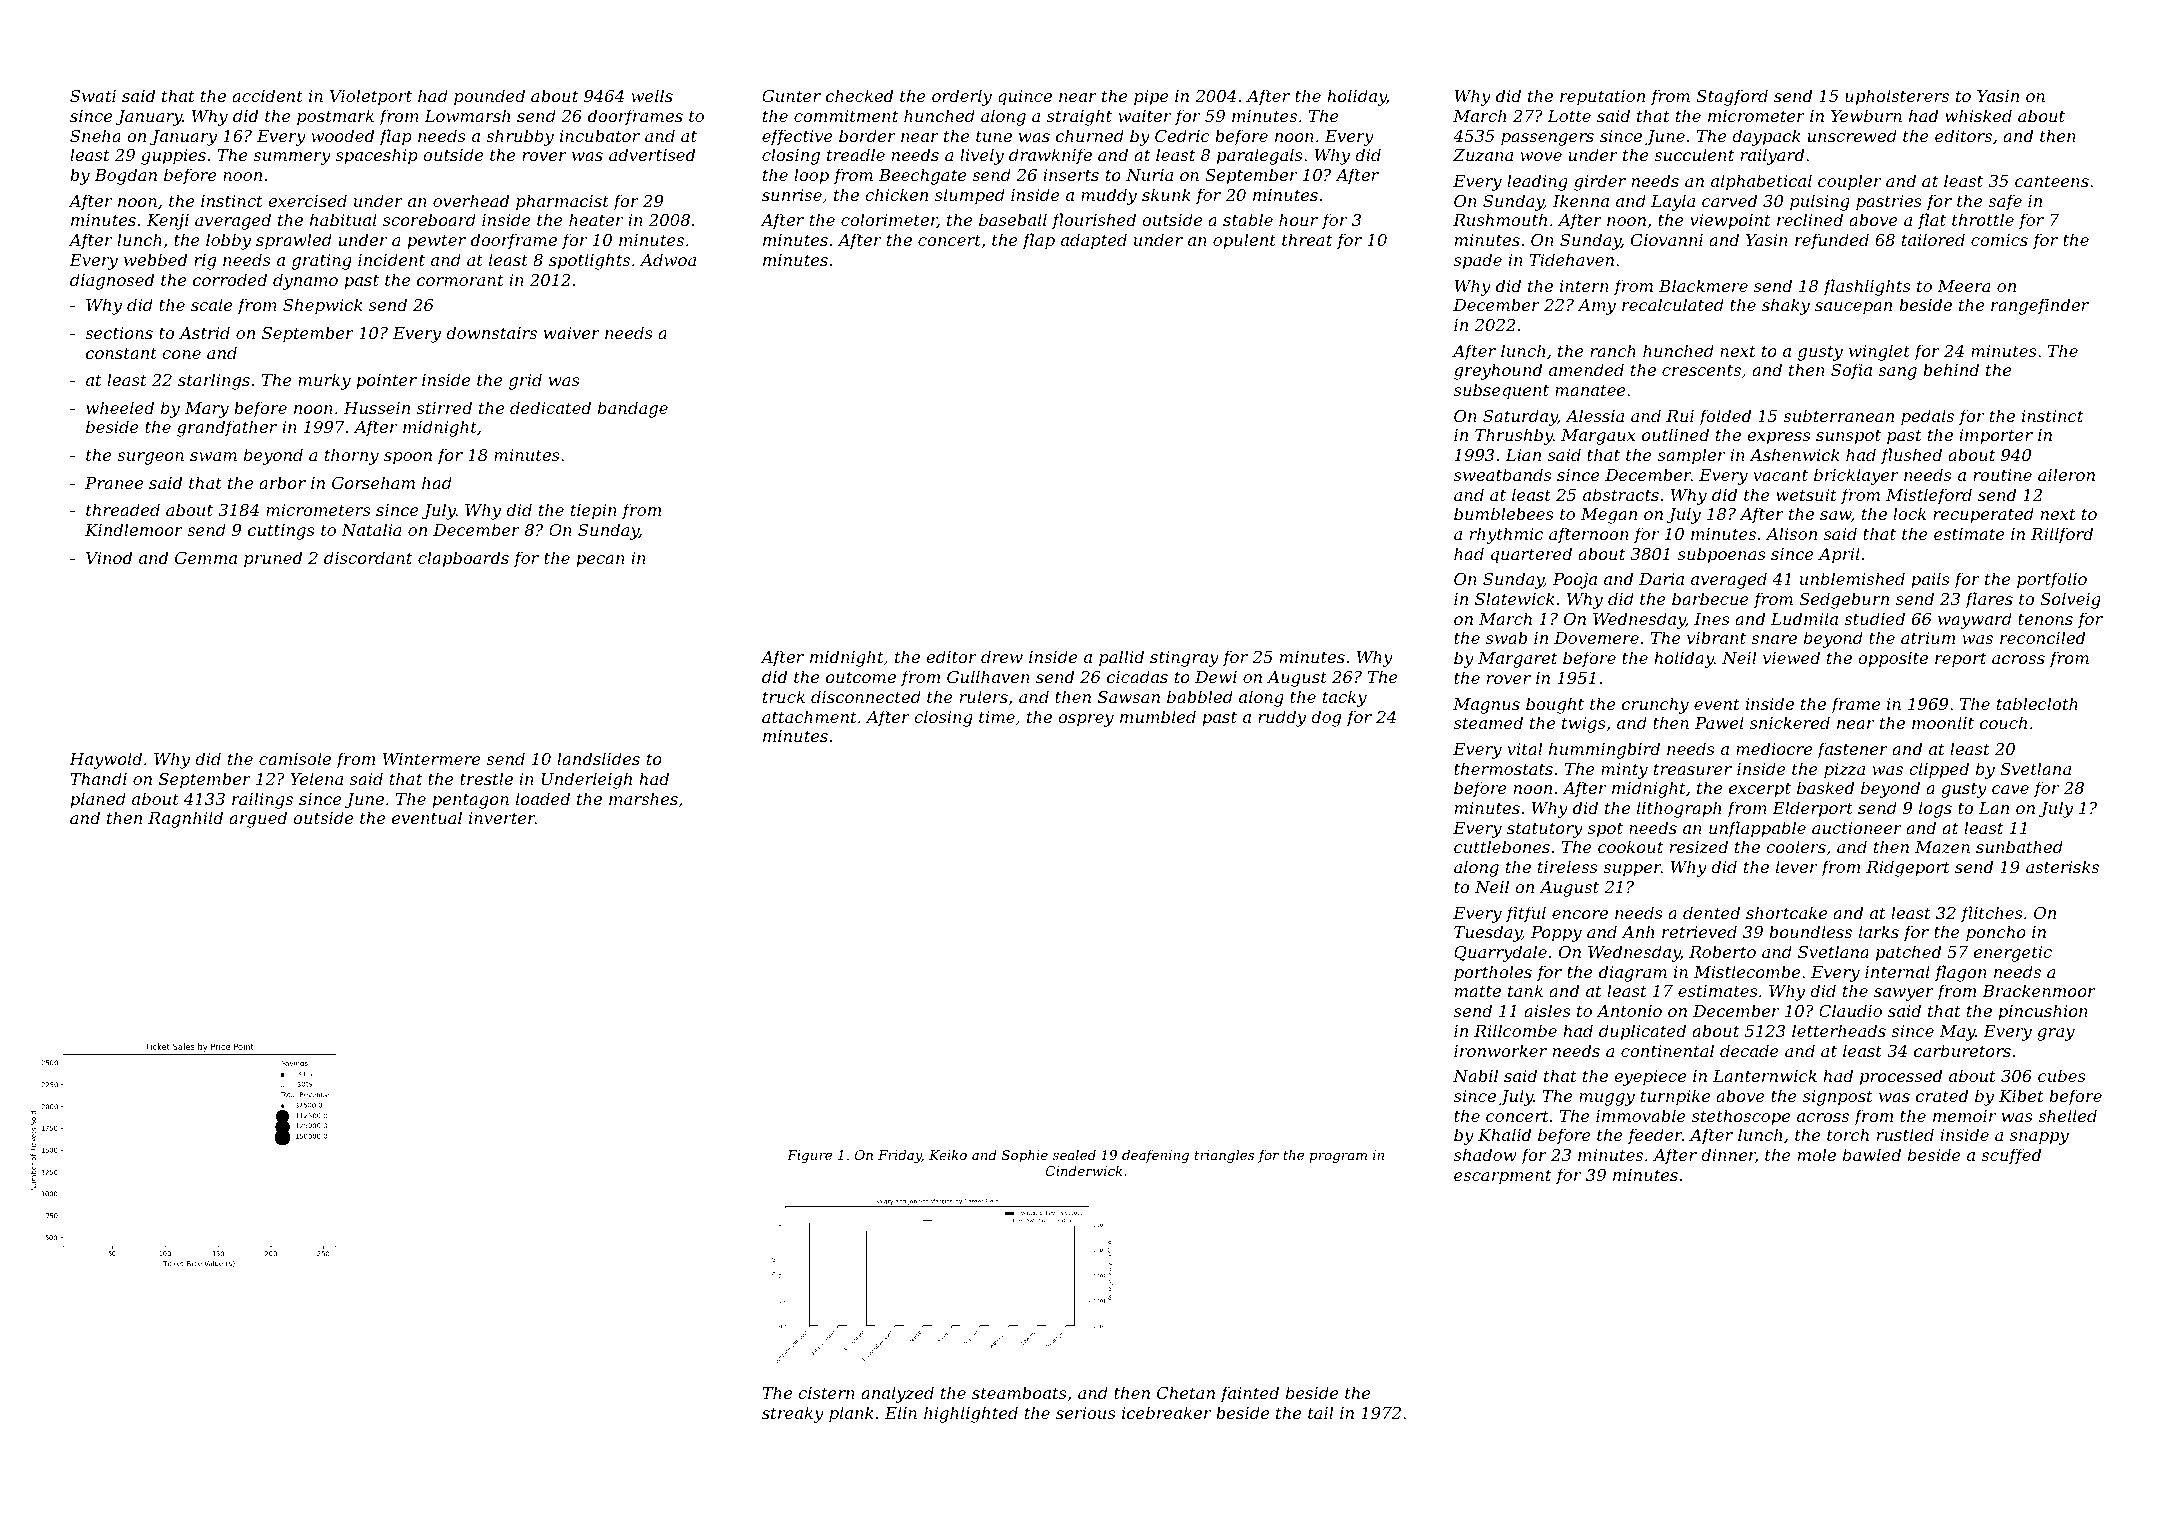 This page has height=1537, width=2173. I want to click on Nabil, so click(1475, 1075).
